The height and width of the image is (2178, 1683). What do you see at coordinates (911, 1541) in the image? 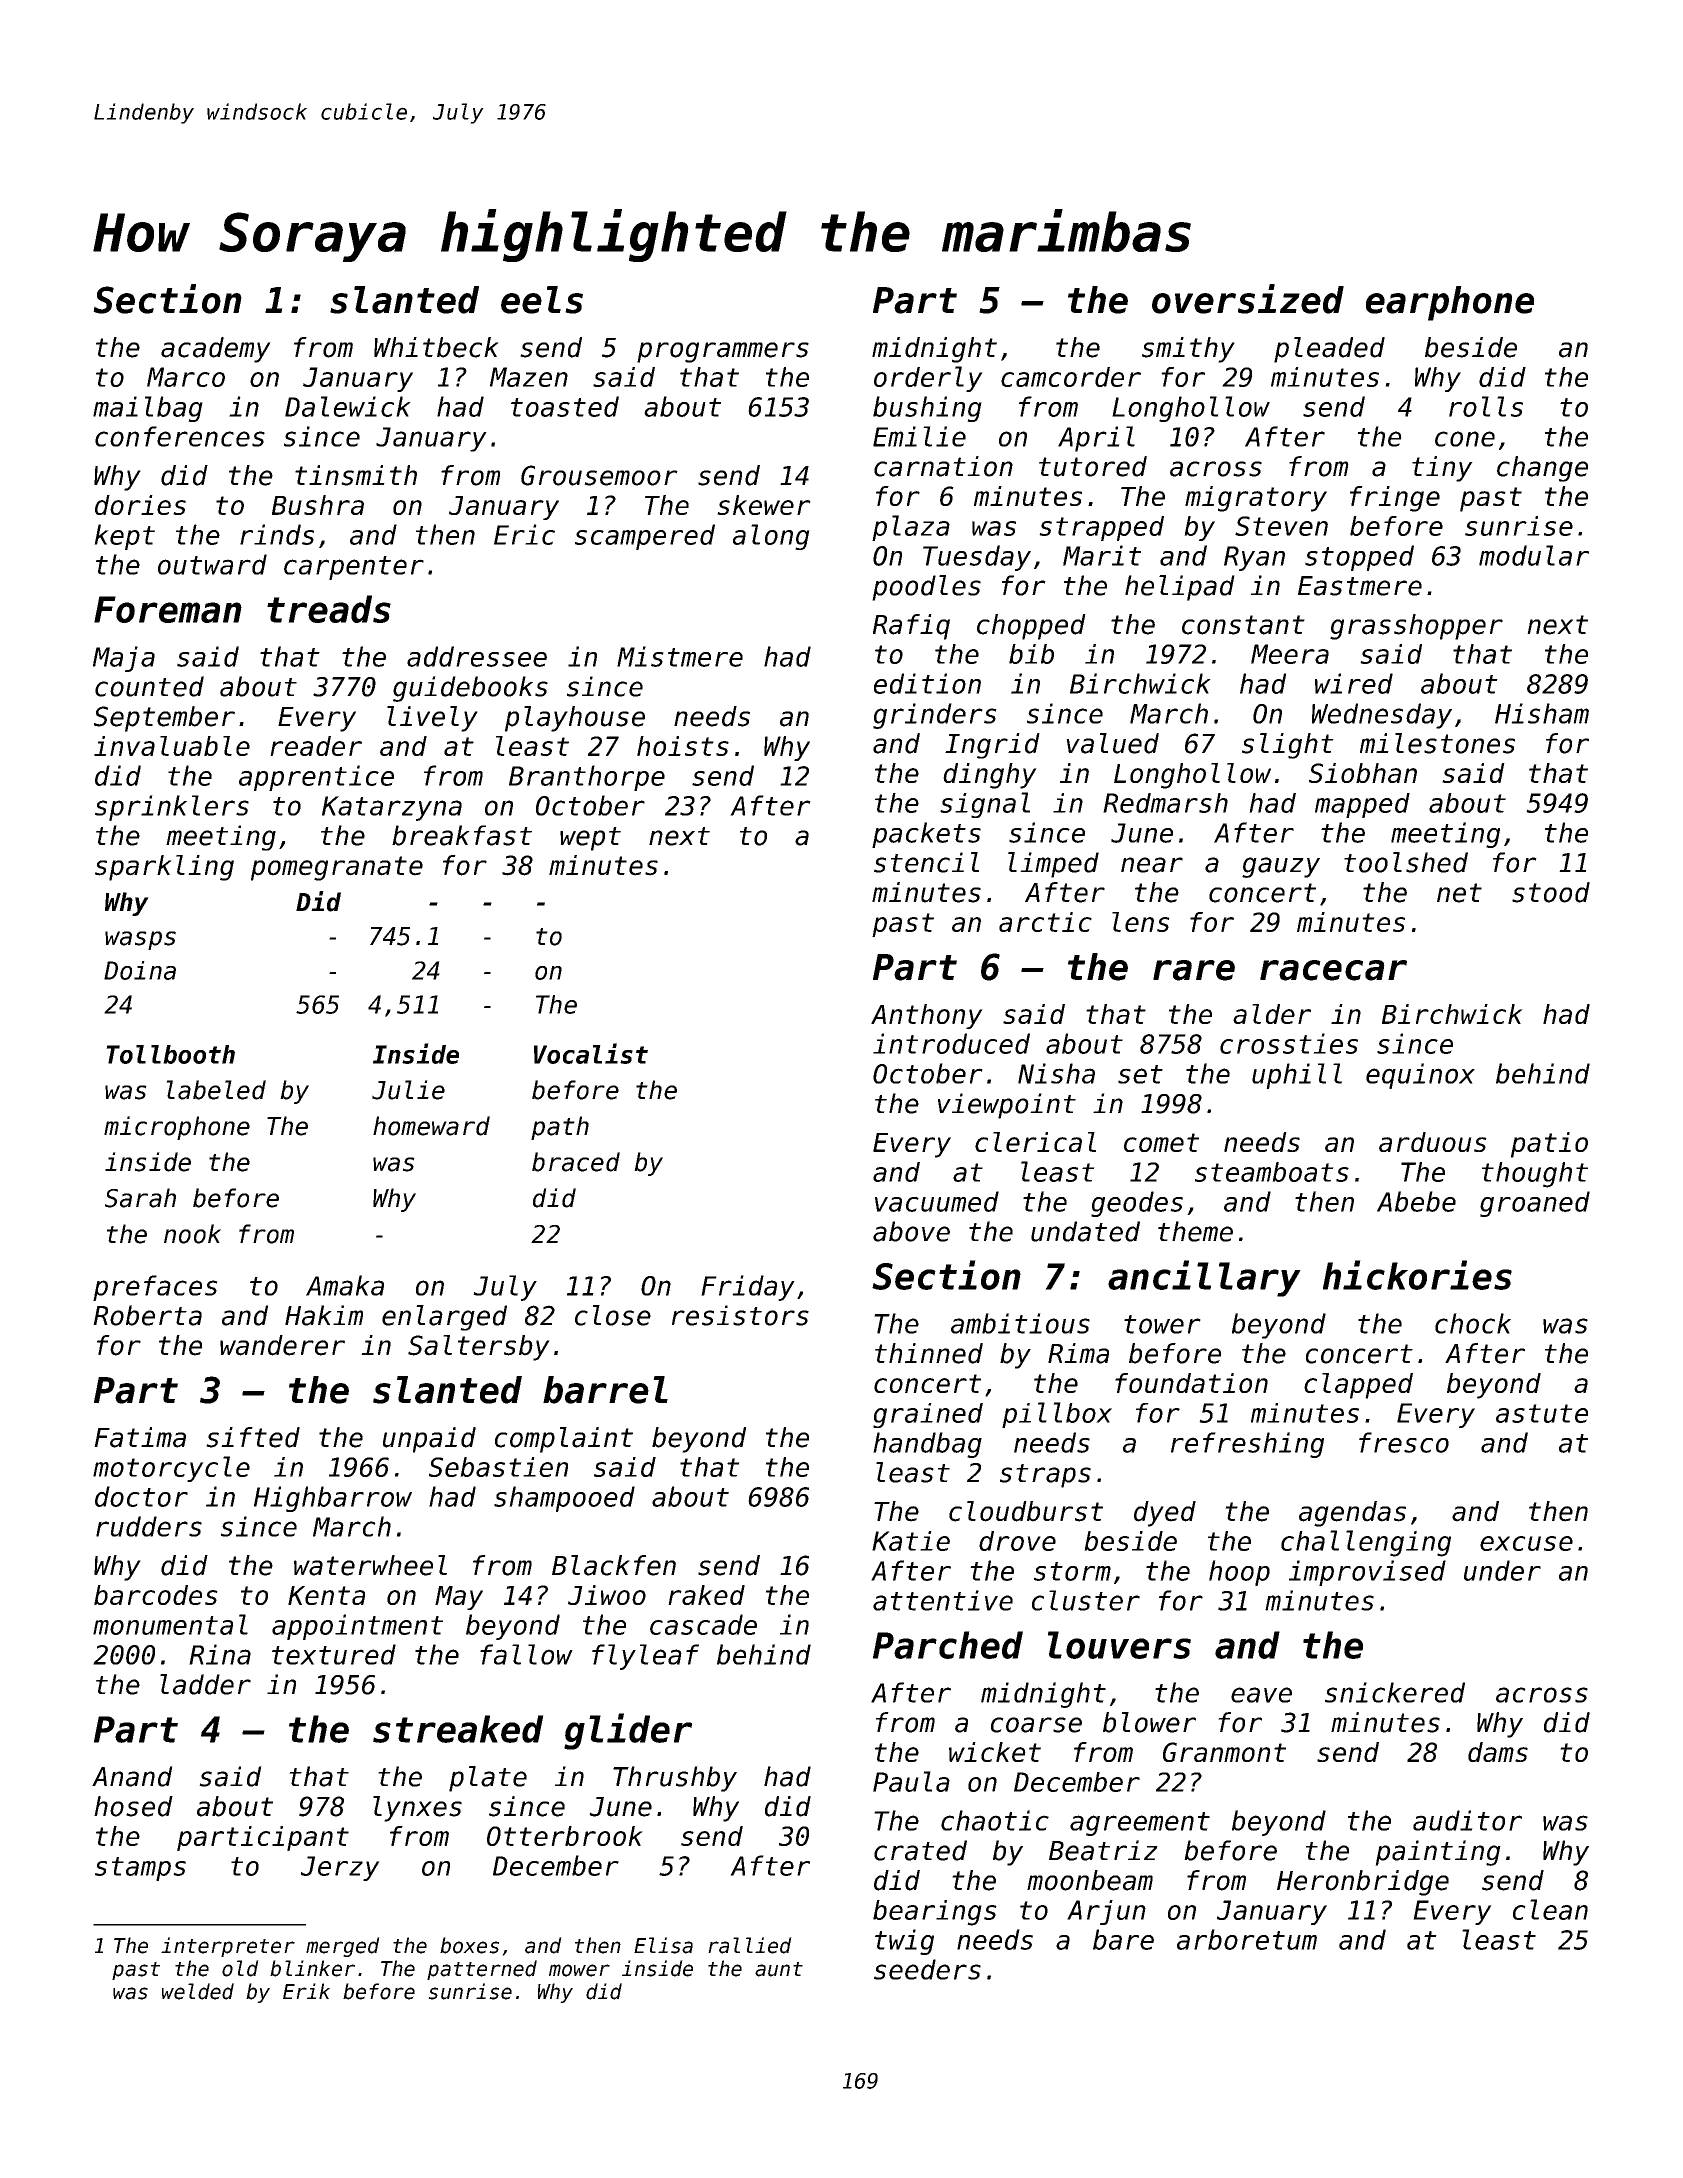
I see `Katie` at bounding box center [911, 1541].
